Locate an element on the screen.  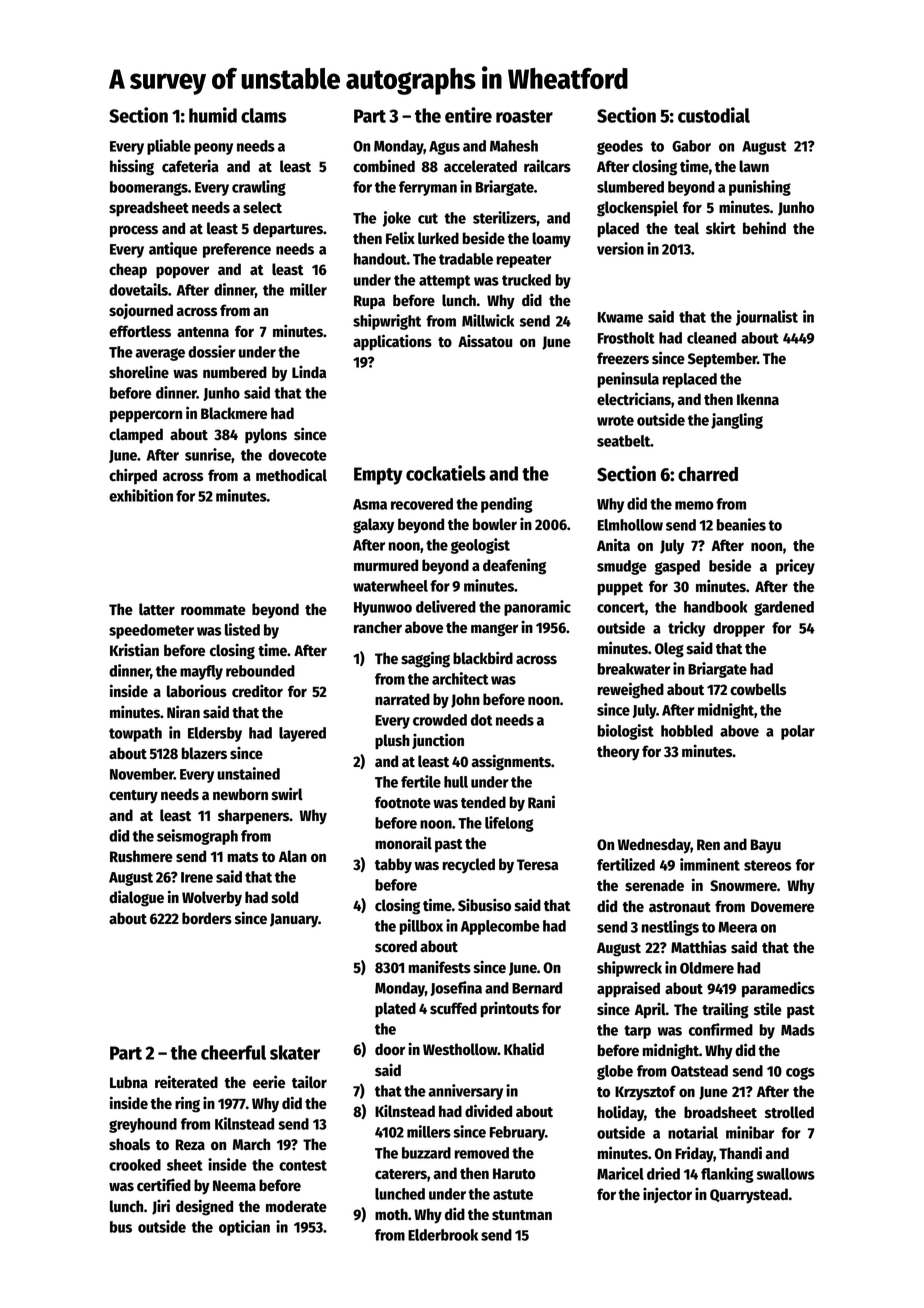
blackbird is located at coordinates (483, 658).
